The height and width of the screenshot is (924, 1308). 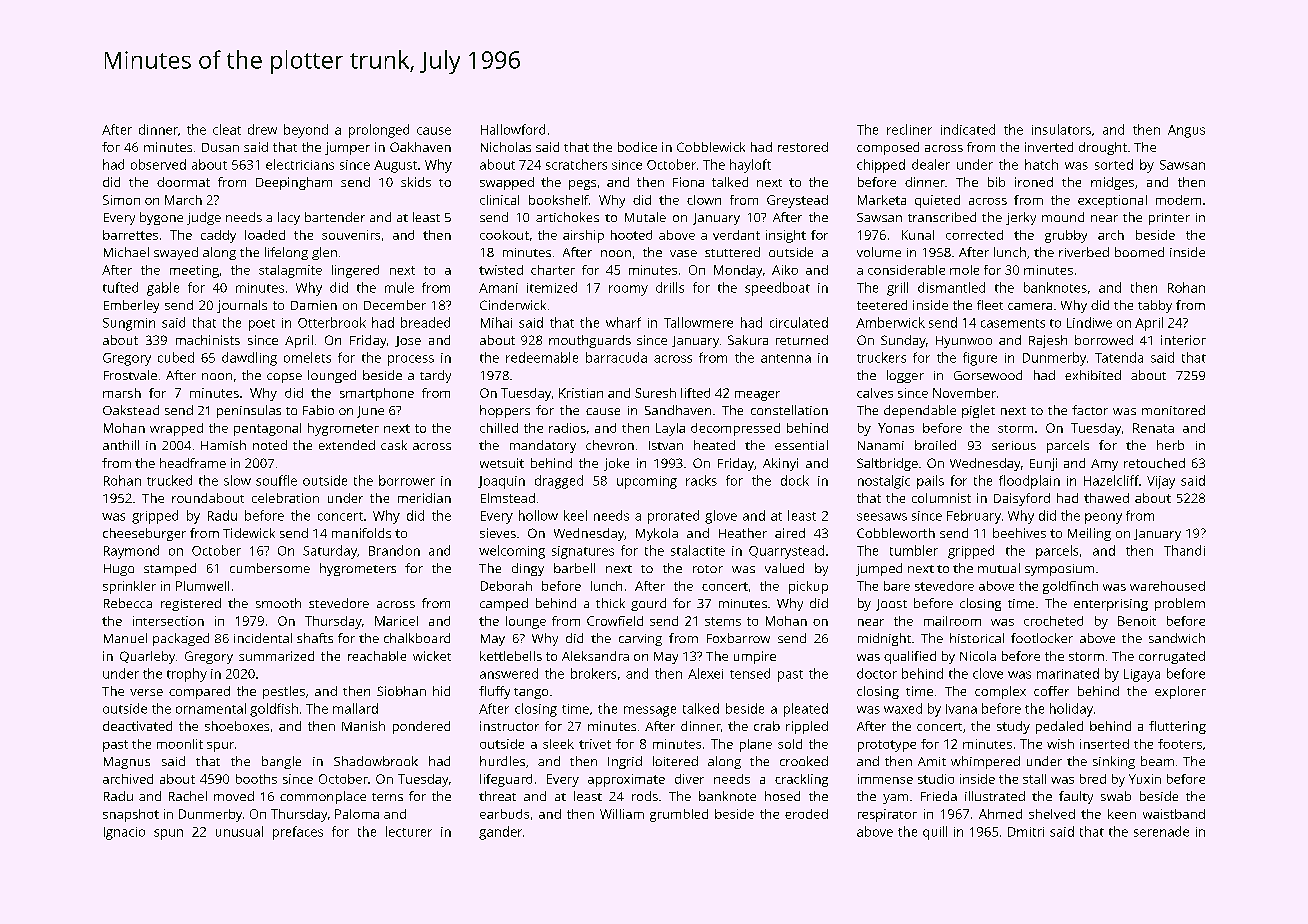 I want to click on Cobblewick, so click(x=711, y=147).
